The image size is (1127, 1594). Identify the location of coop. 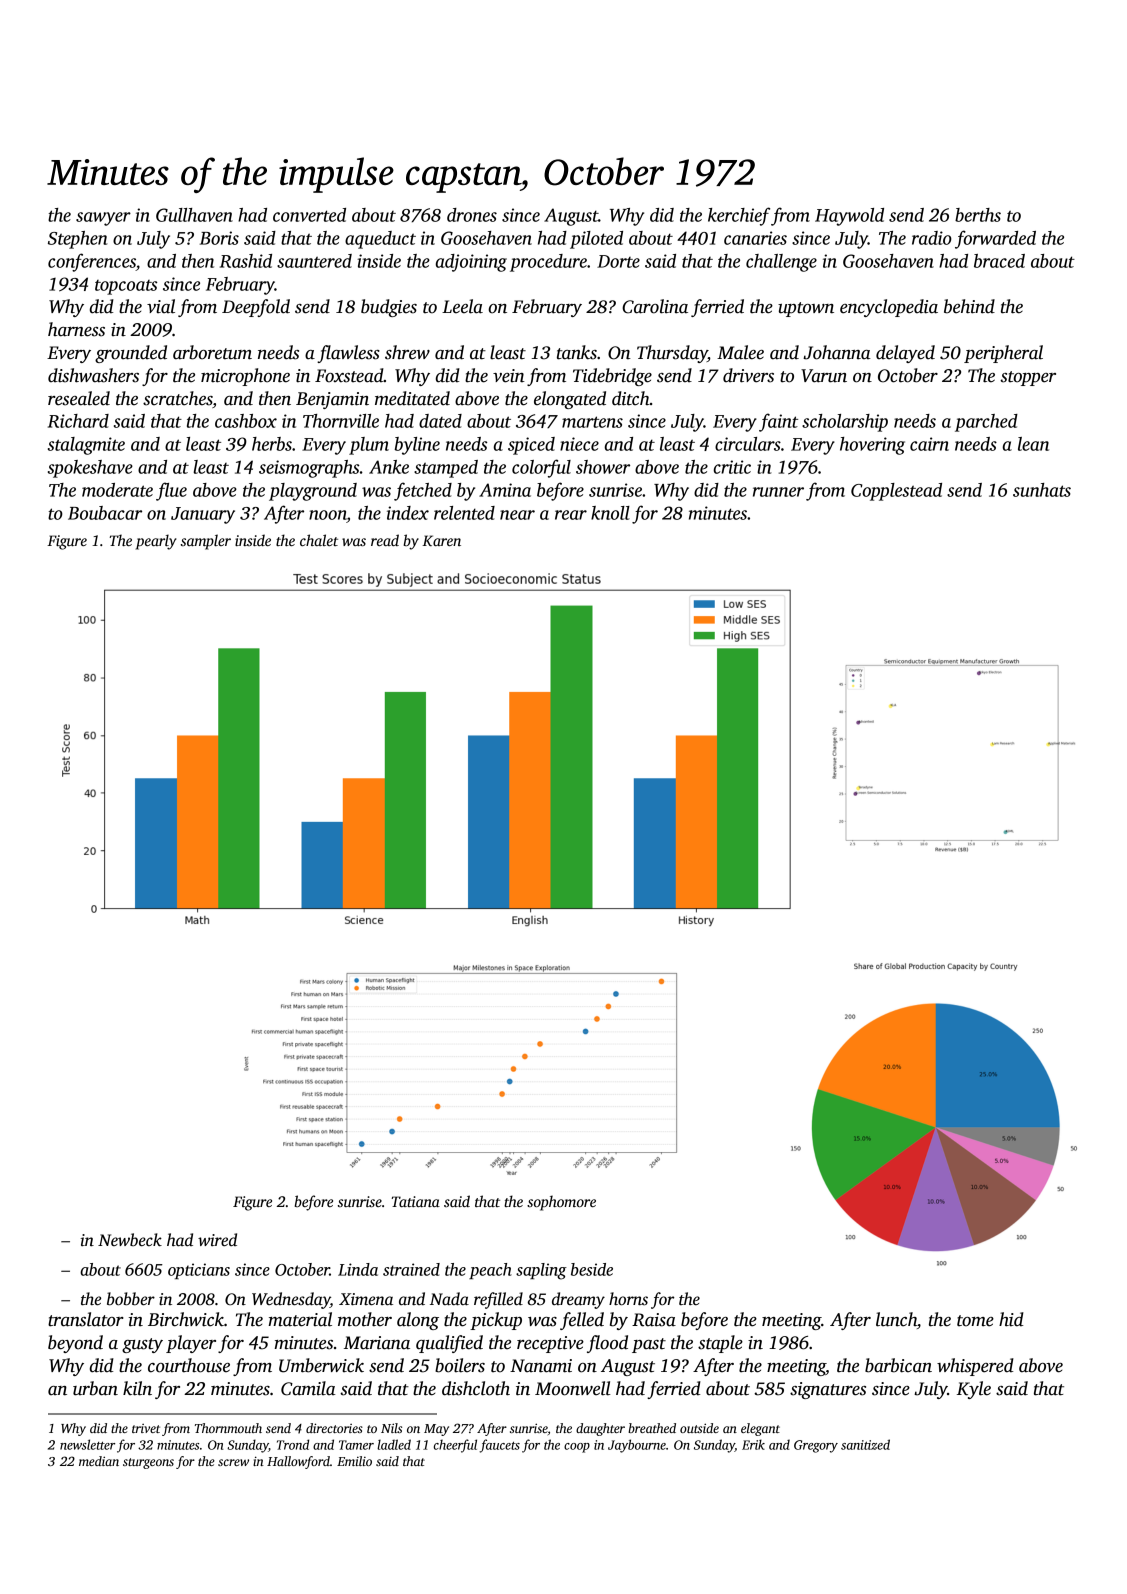
(577, 1448).
